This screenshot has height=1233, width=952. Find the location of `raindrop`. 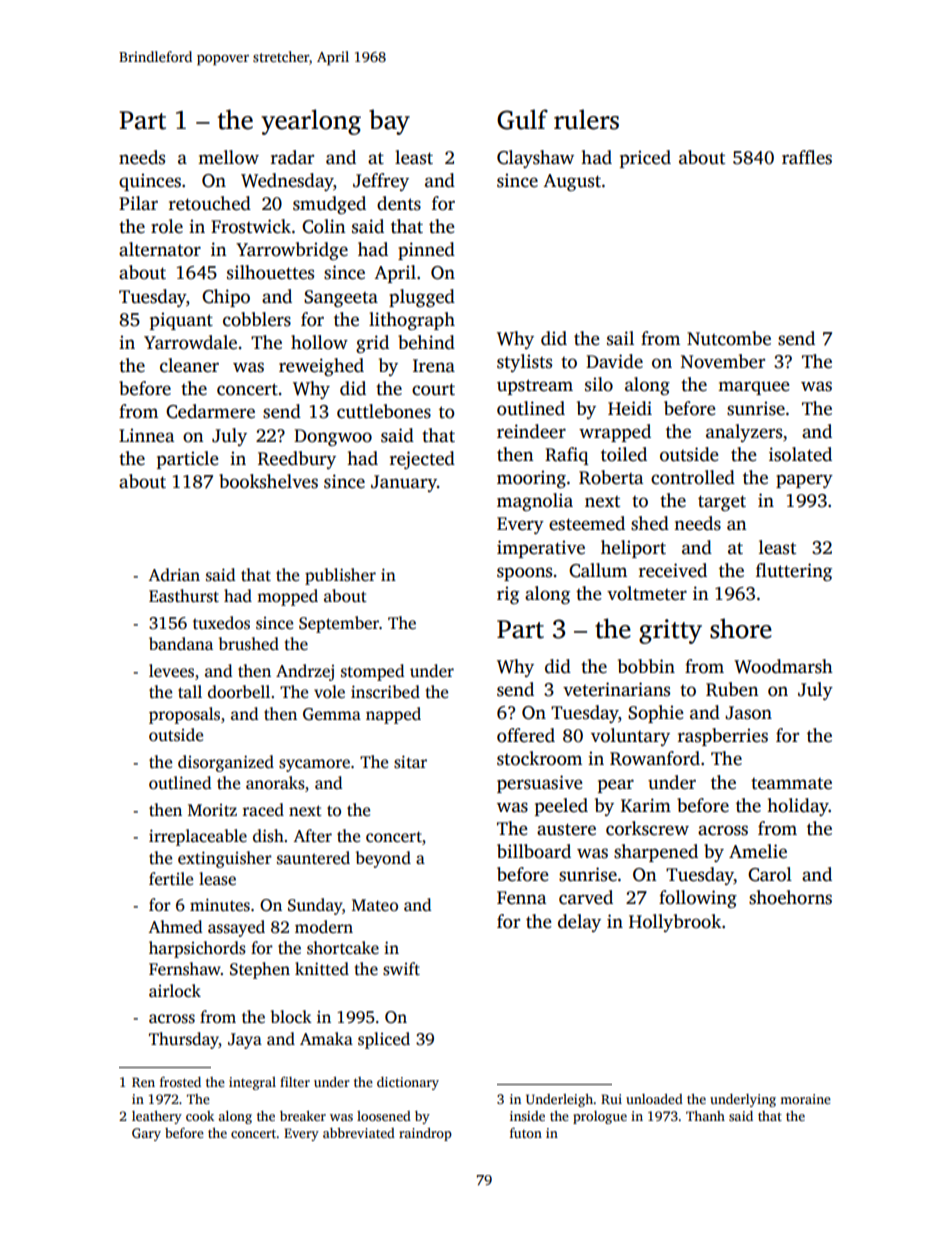

raindrop is located at coordinates (425, 1134).
